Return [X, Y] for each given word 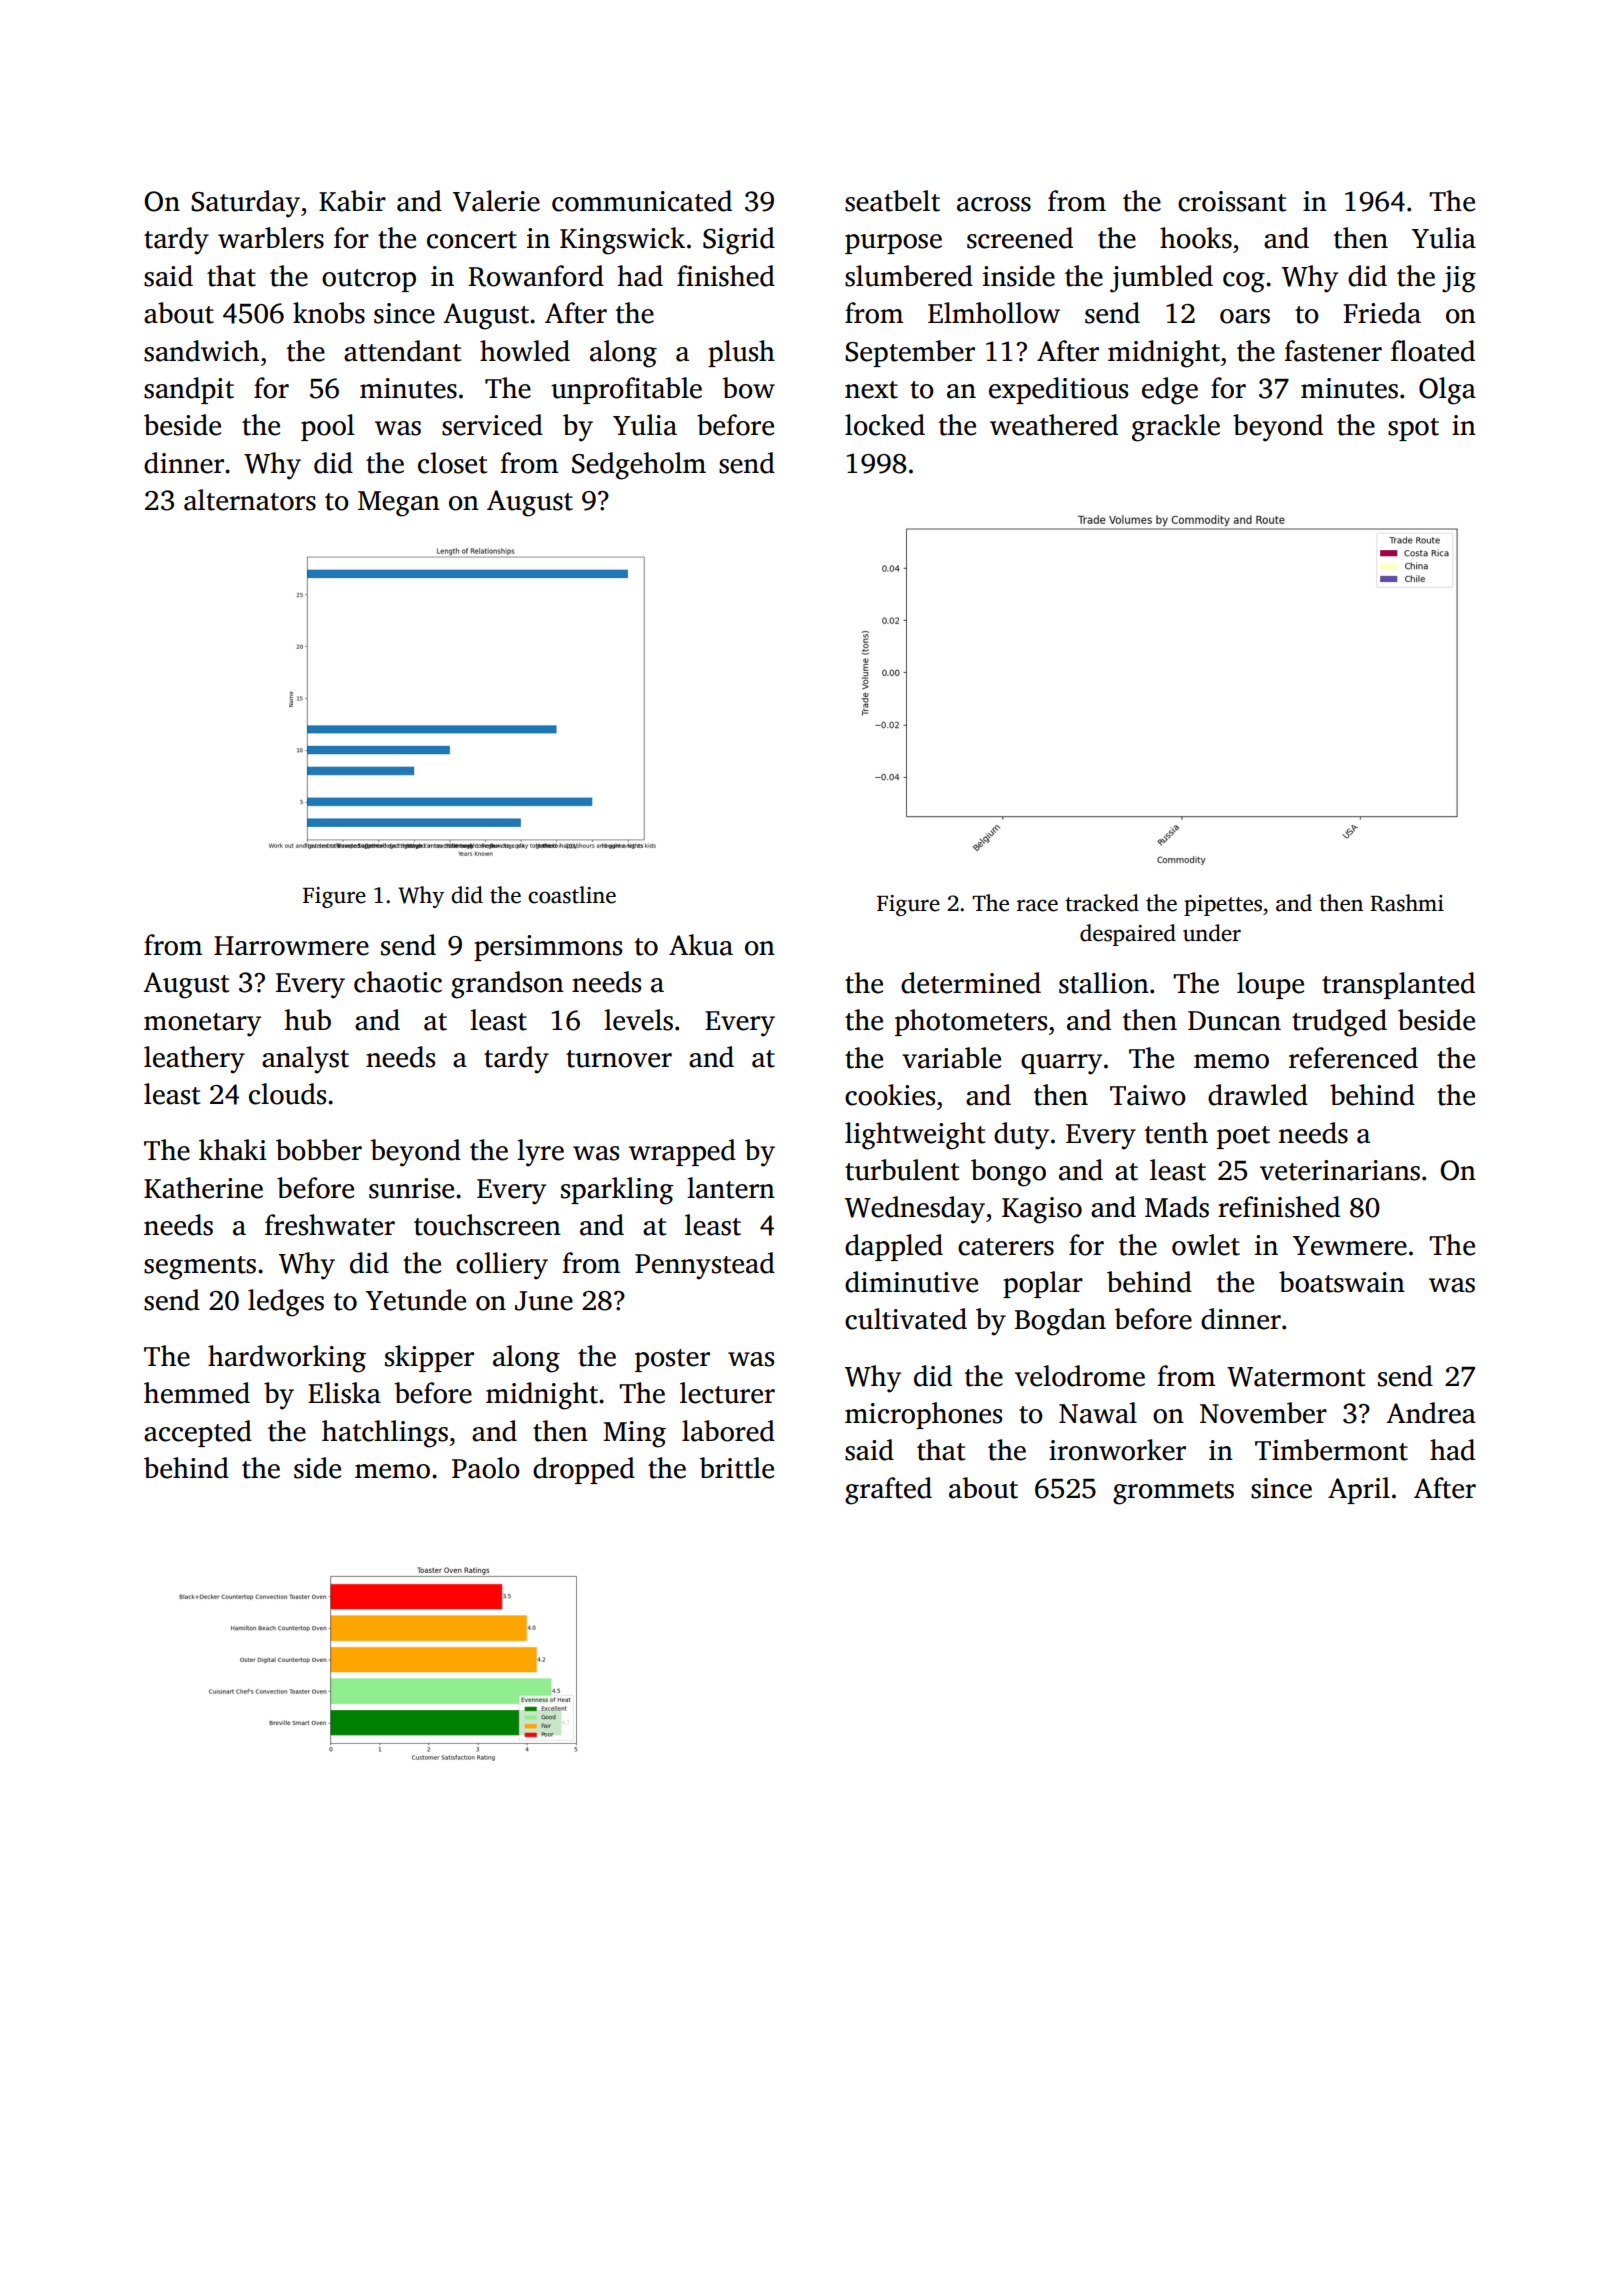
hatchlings [385, 1434]
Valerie [496, 201]
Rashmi [1407, 903]
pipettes [1223, 905]
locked [885, 425]
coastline [572, 895]
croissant [1232, 201]
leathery [194, 1060]
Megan [399, 504]
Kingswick [622, 241]
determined [971, 983]
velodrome [1080, 1376]
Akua [701, 945]
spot [1413, 429]
